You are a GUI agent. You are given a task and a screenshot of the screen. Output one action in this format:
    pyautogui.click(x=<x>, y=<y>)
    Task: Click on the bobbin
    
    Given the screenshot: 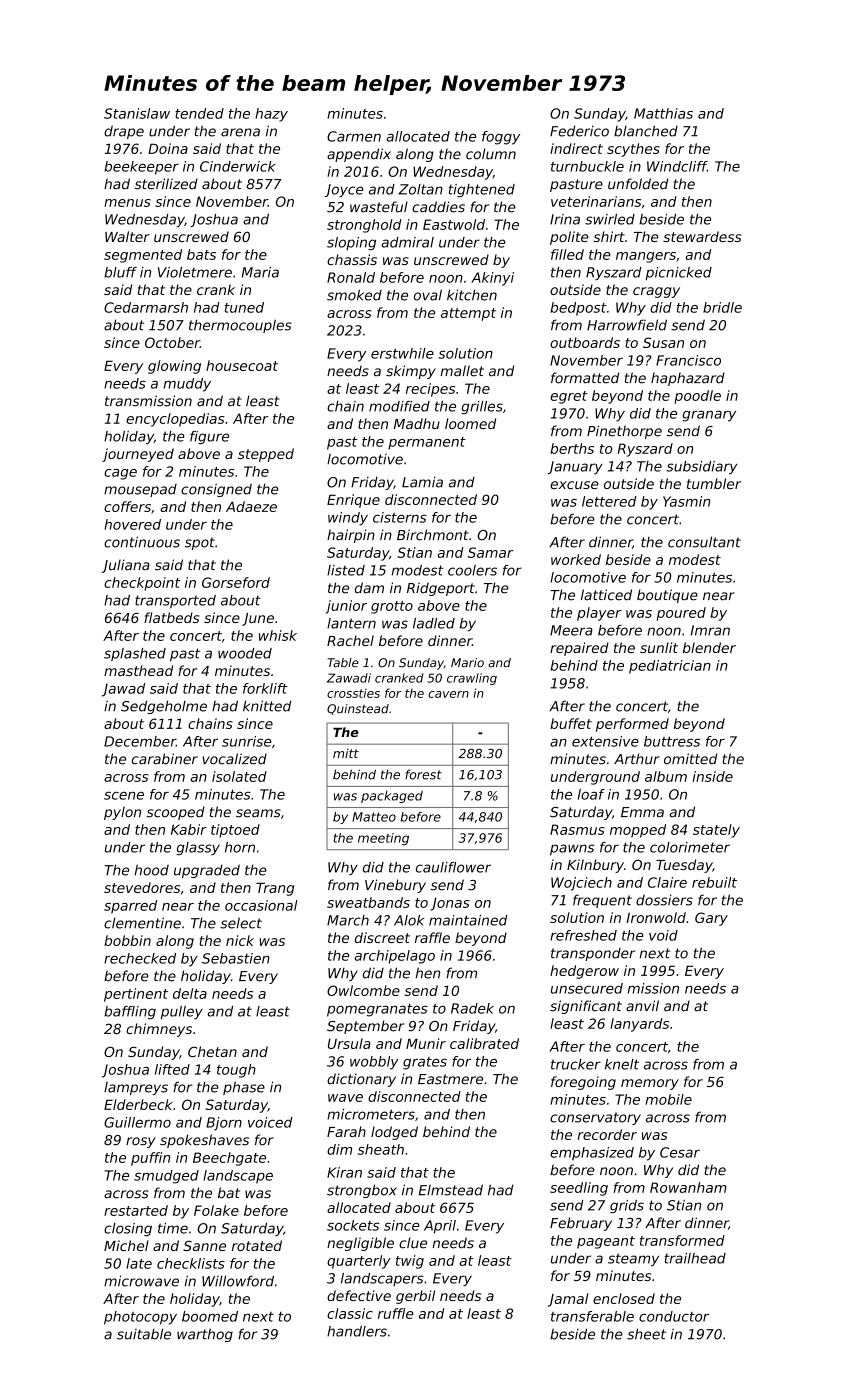 What is the action you would take?
    pyautogui.click(x=127, y=940)
